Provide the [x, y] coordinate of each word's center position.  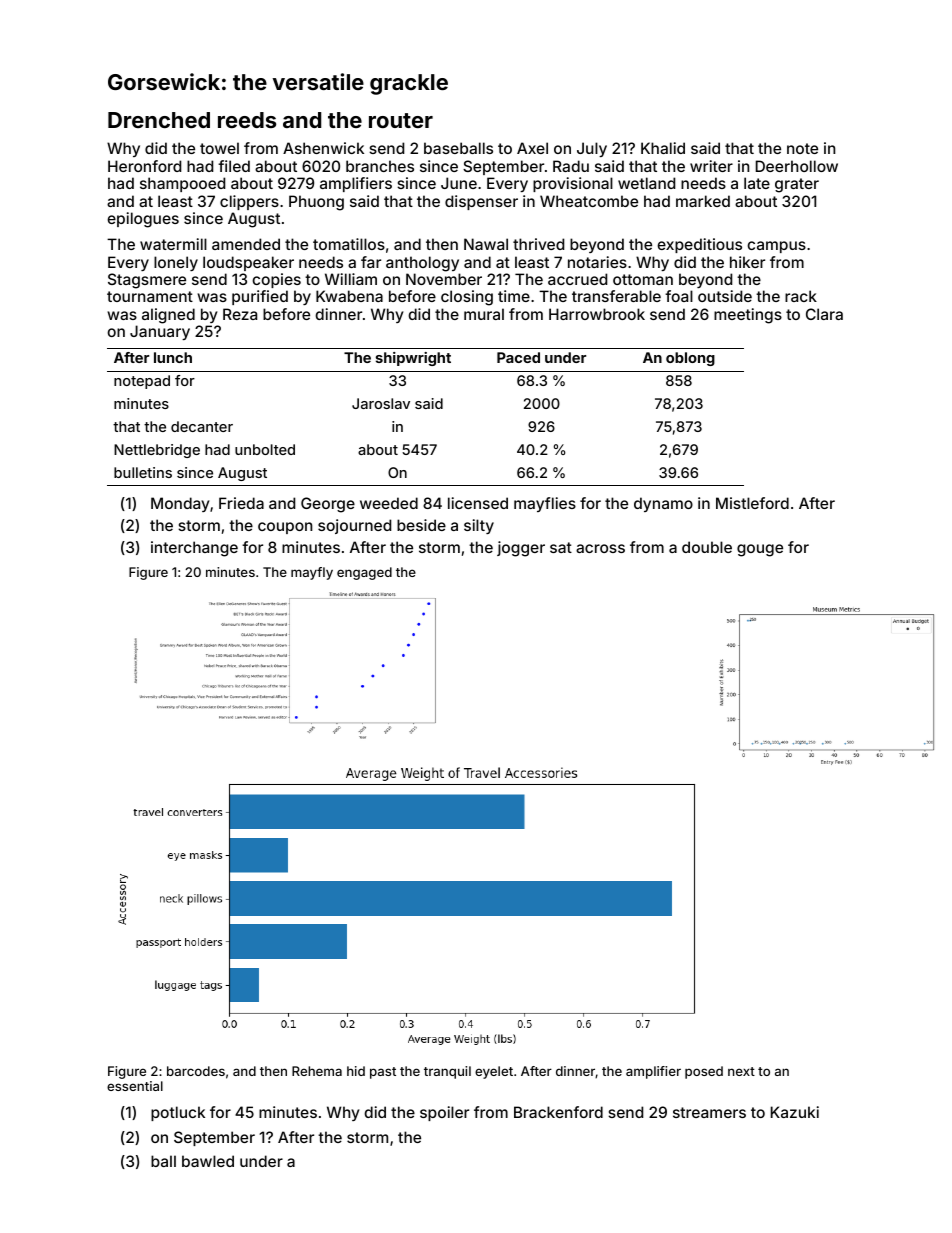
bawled [208, 1161]
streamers [709, 1112]
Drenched [159, 120]
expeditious [699, 245]
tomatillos [349, 244]
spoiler [444, 1113]
